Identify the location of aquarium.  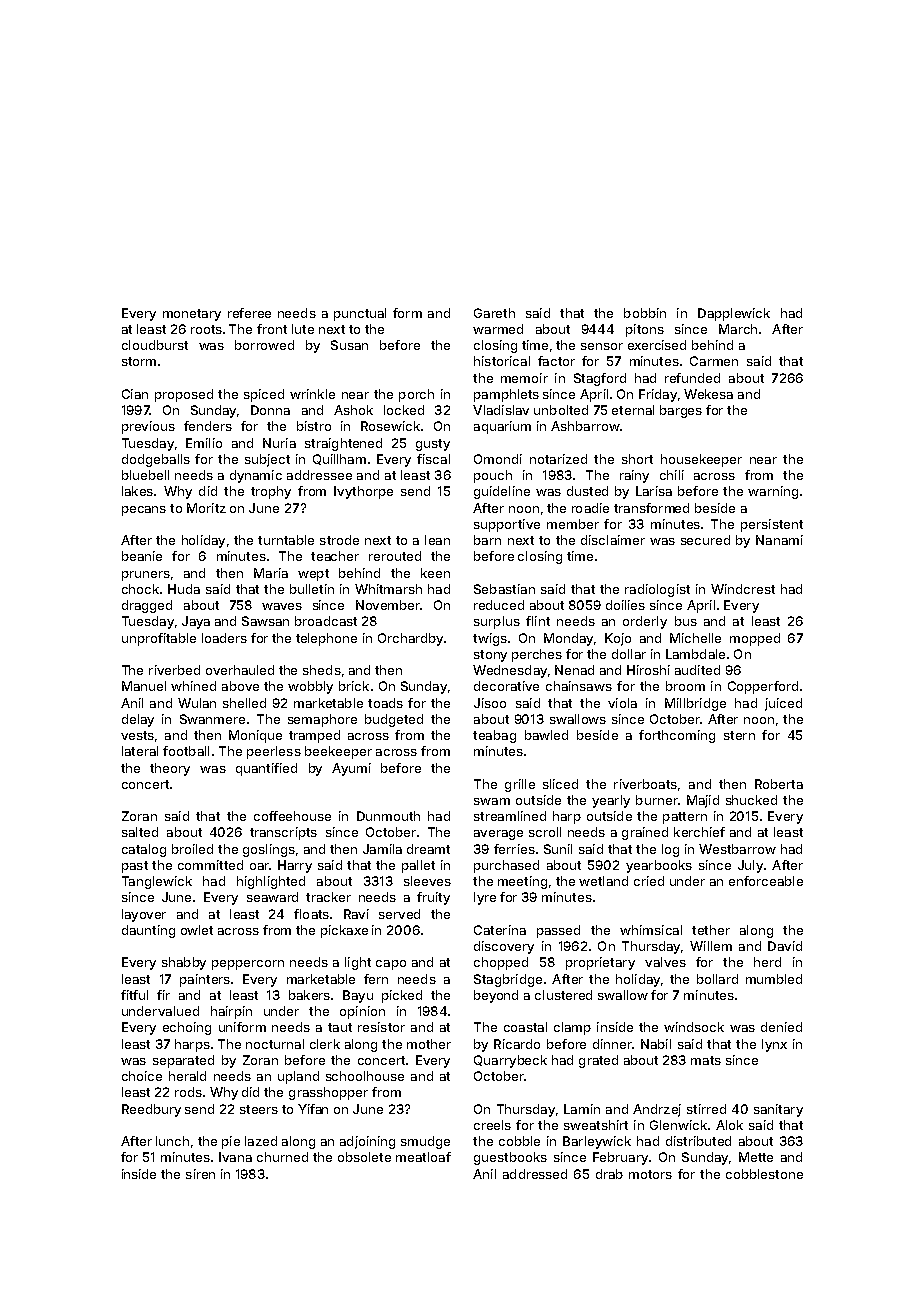
(502, 427).
